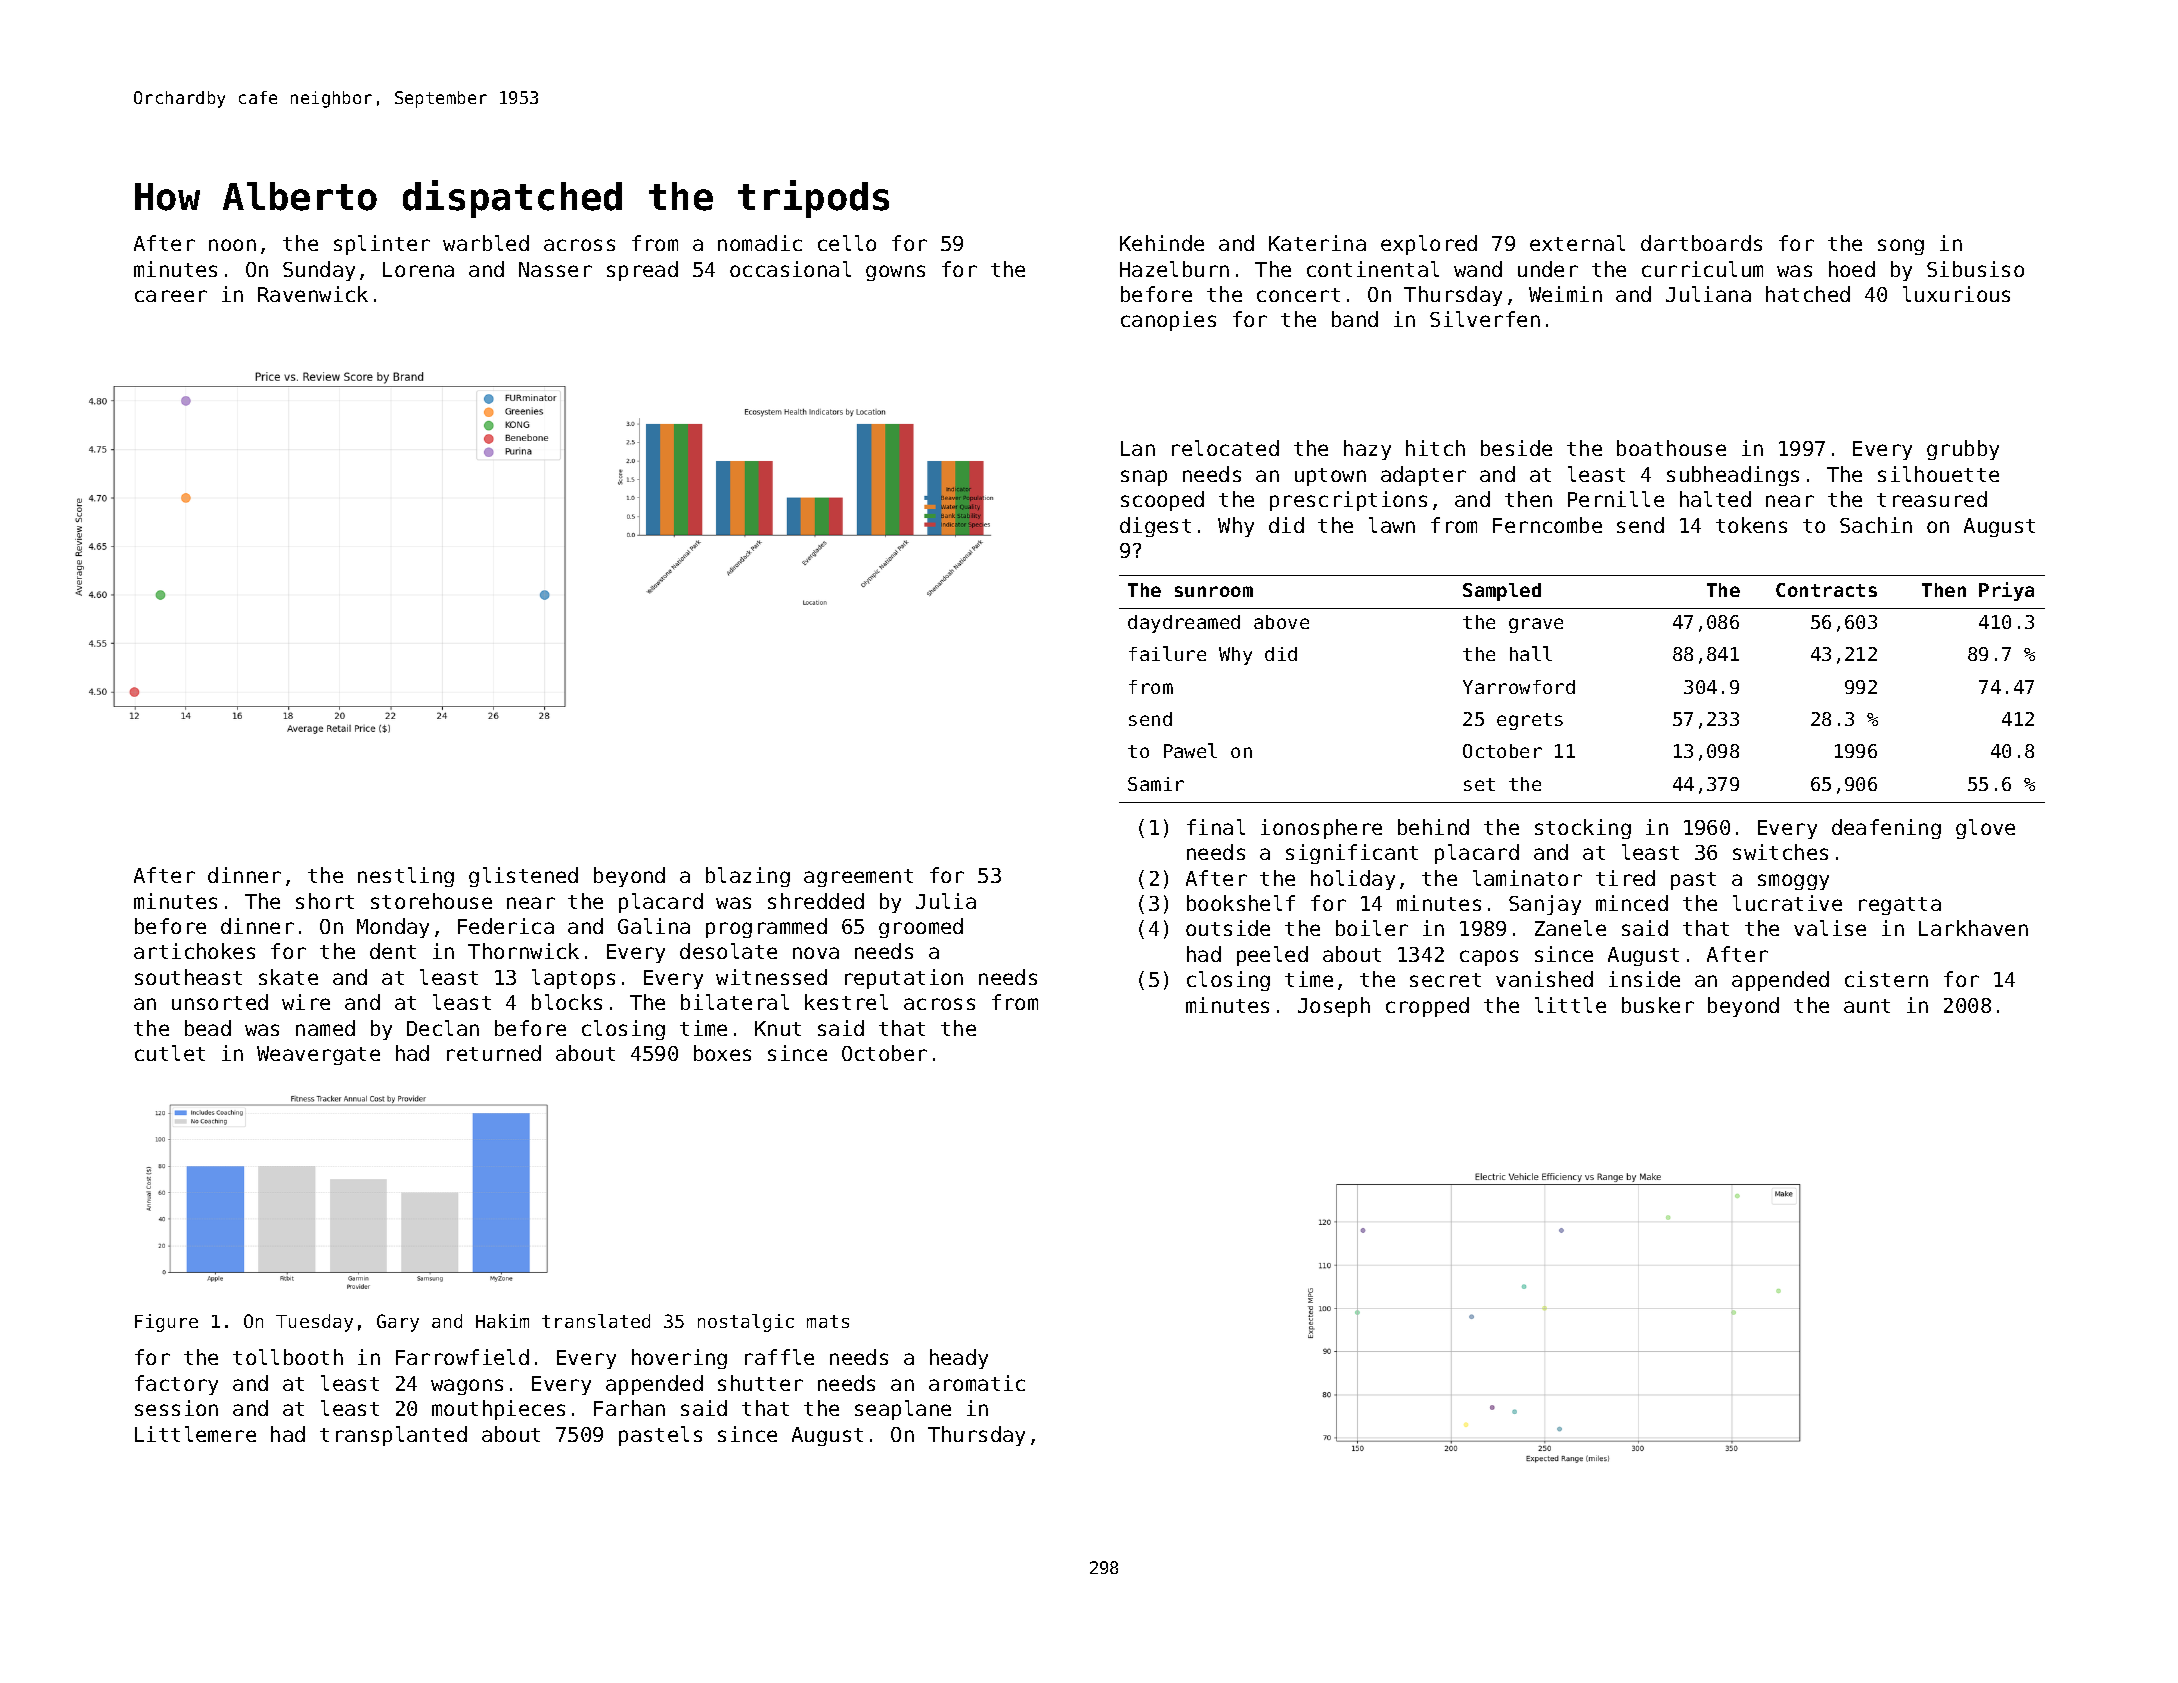  Describe the element at coordinates (406, 877) in the screenshot. I see `nestling` at that location.
